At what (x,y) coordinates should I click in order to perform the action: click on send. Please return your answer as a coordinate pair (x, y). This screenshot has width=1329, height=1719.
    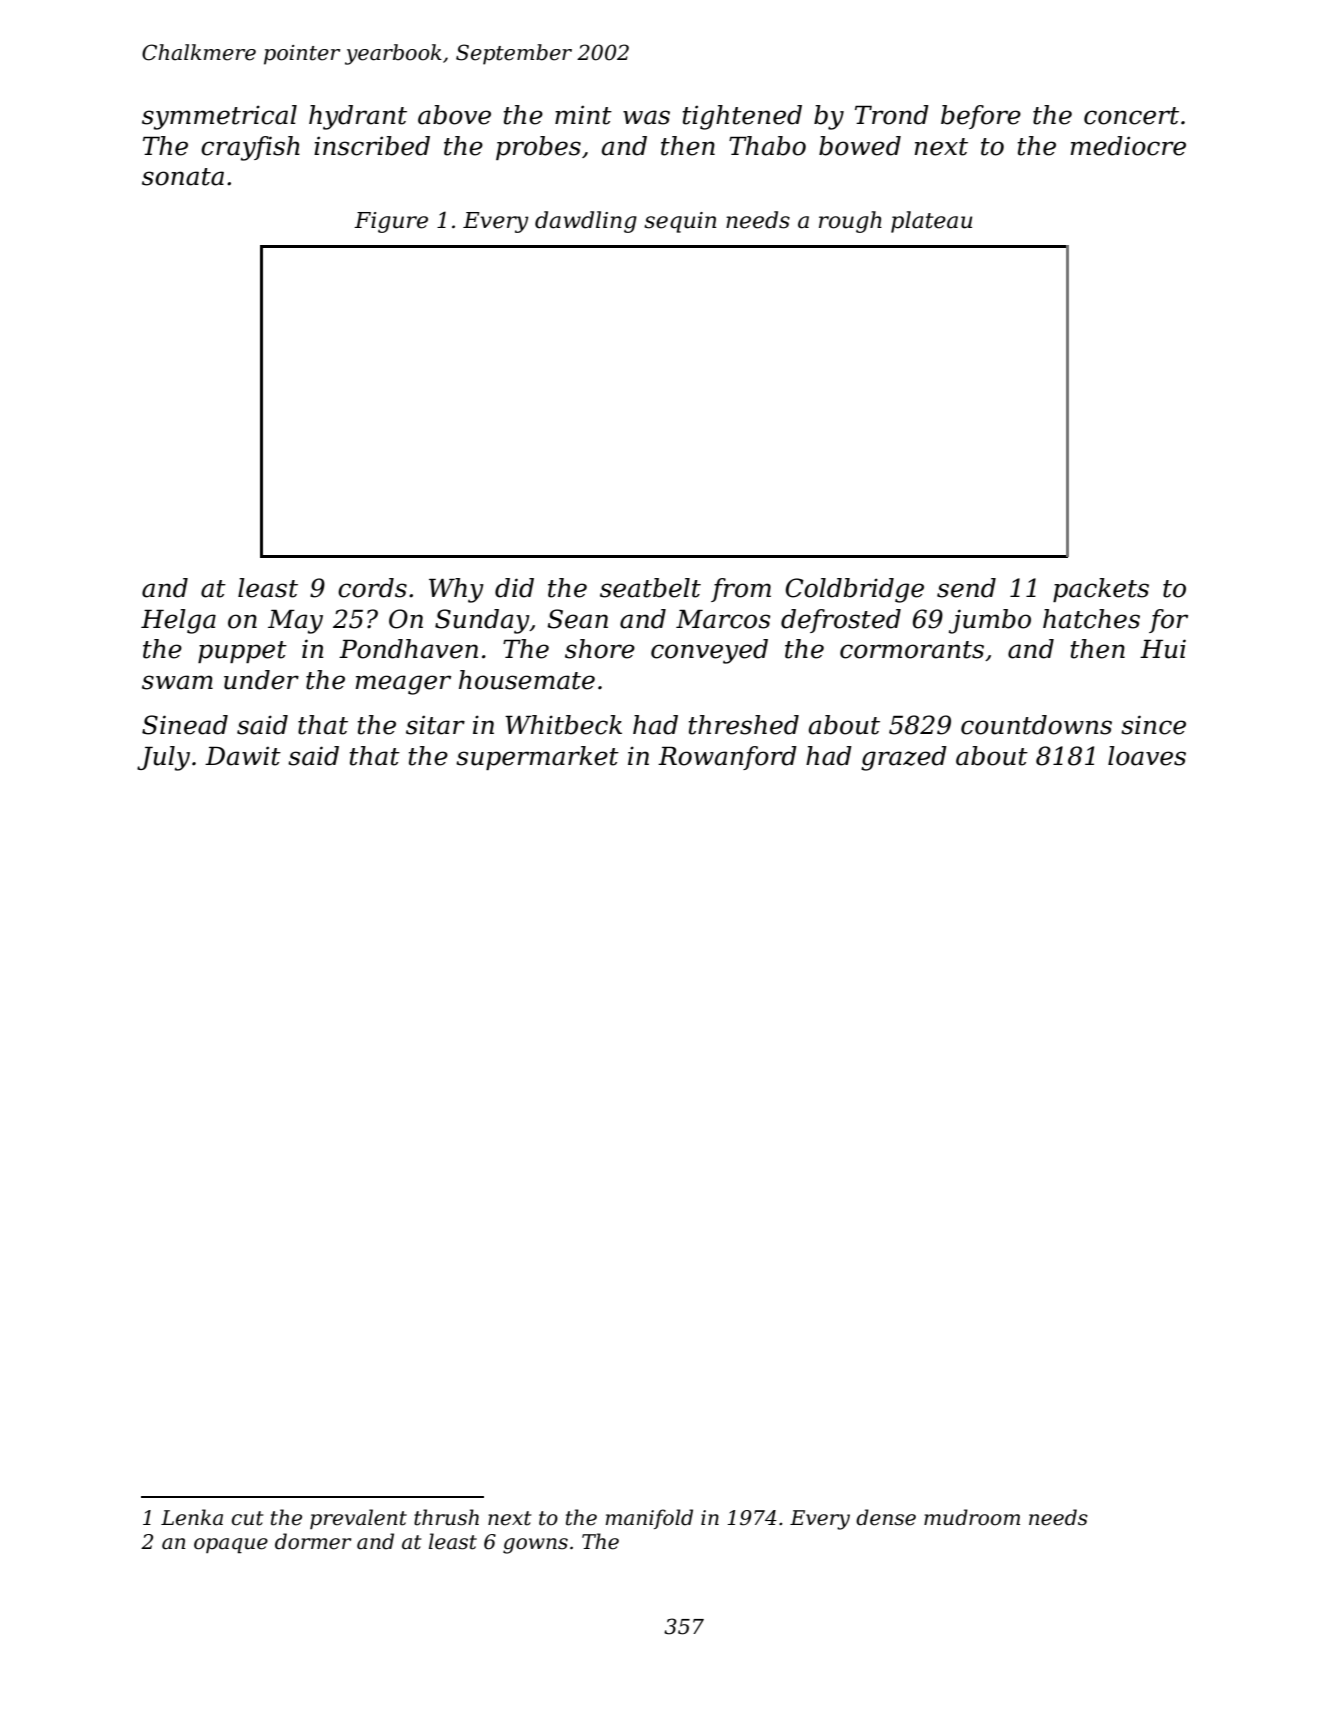
    Looking at the image, I should click on (966, 588).
